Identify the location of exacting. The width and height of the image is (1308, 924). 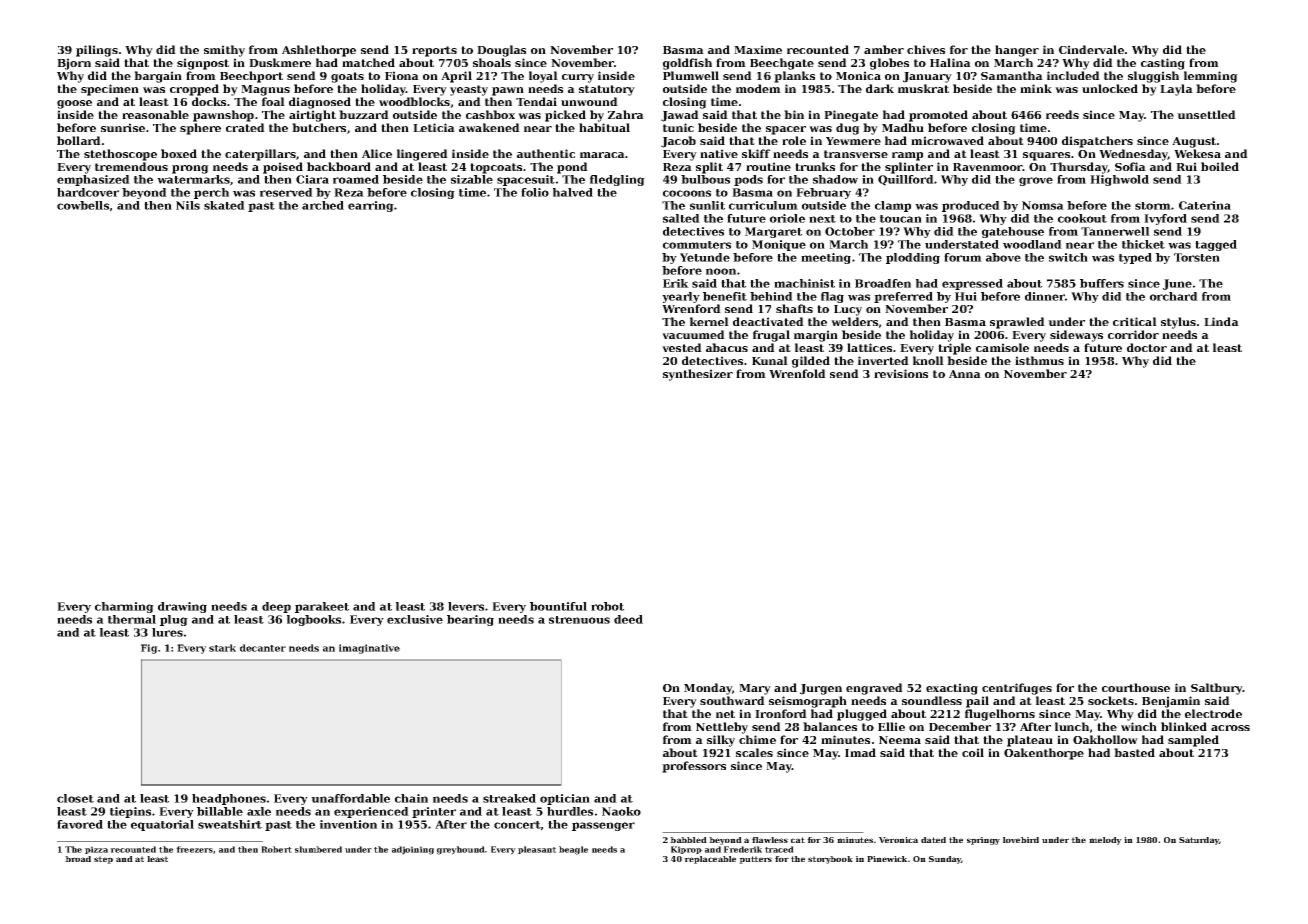
(952, 689).
